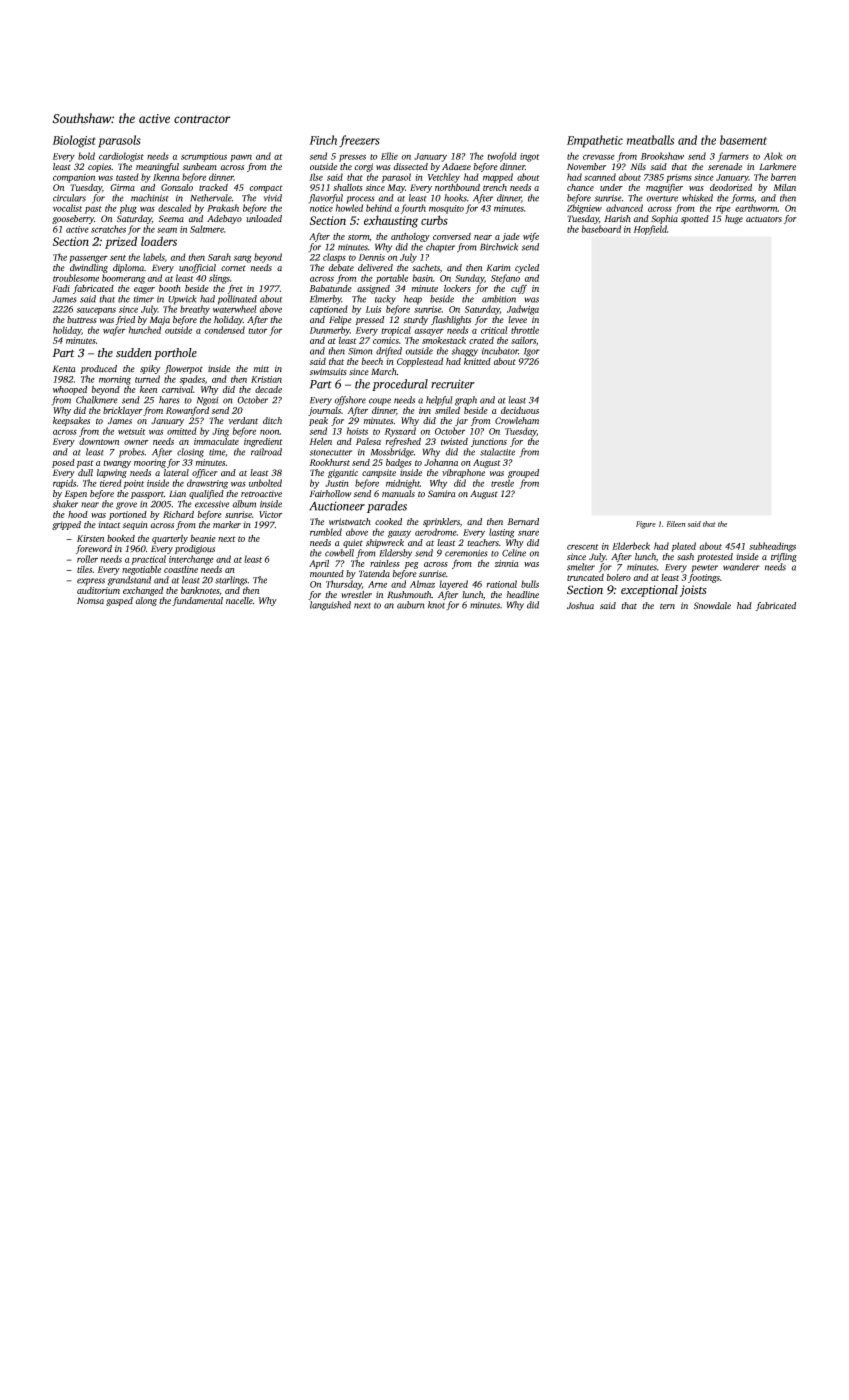  Describe the element at coordinates (74, 141) in the image. I see `Biologist` at that location.
